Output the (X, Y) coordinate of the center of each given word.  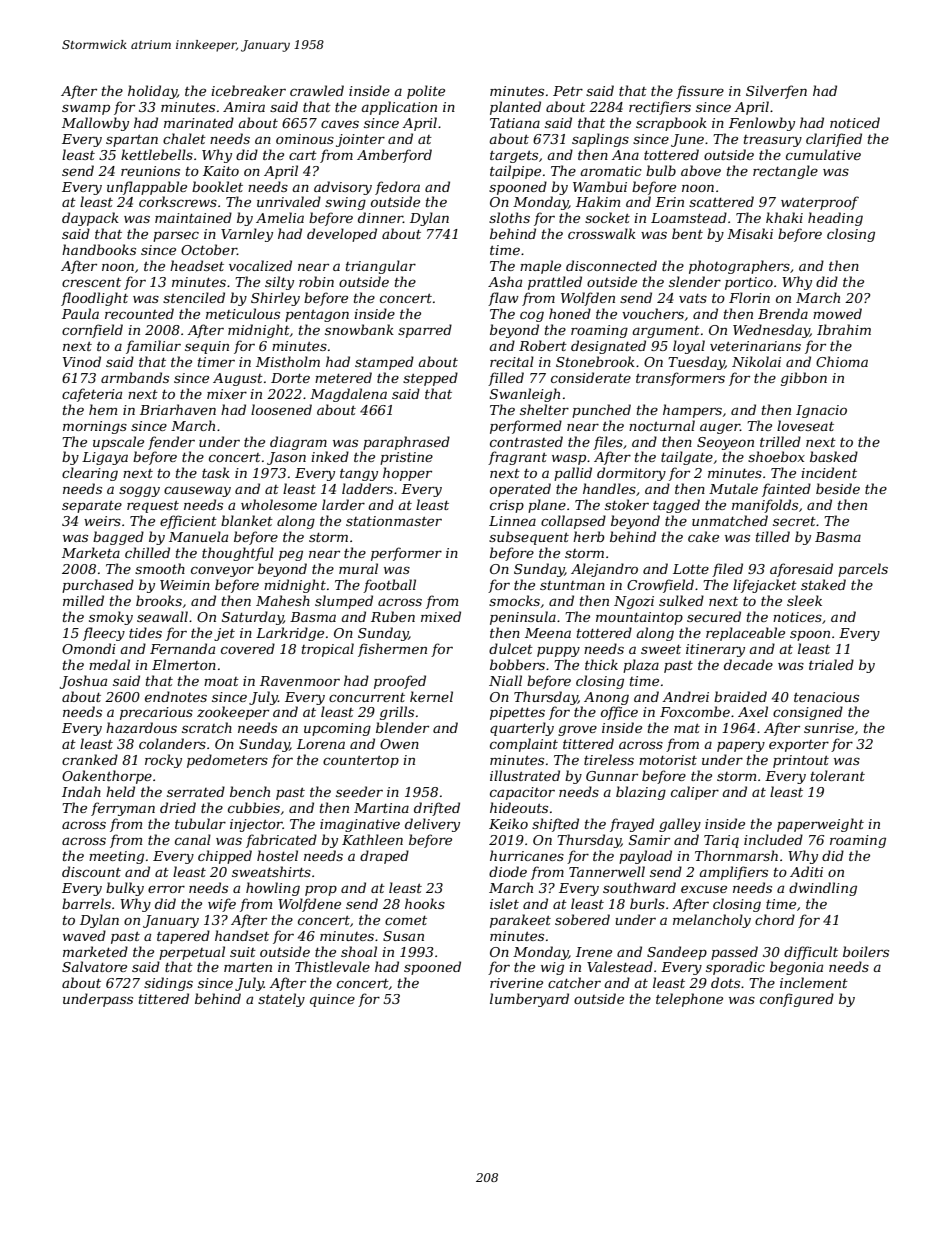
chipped (225, 857)
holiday (152, 92)
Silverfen (776, 92)
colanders (172, 743)
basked (834, 456)
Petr (568, 91)
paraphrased (406, 443)
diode (508, 871)
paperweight (820, 825)
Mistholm (288, 361)
